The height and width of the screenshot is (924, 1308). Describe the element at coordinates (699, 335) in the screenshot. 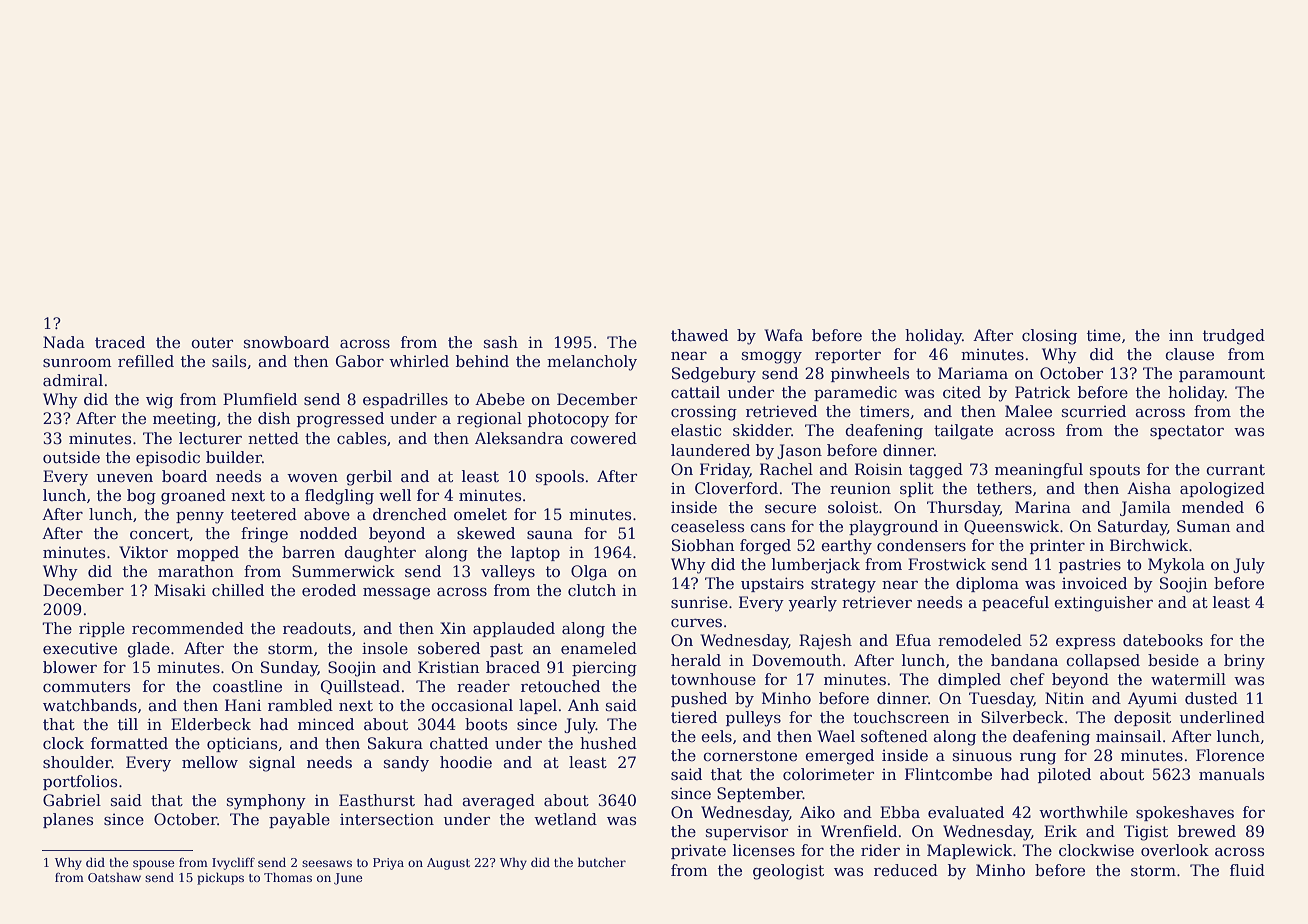

I see `thawed` at that location.
